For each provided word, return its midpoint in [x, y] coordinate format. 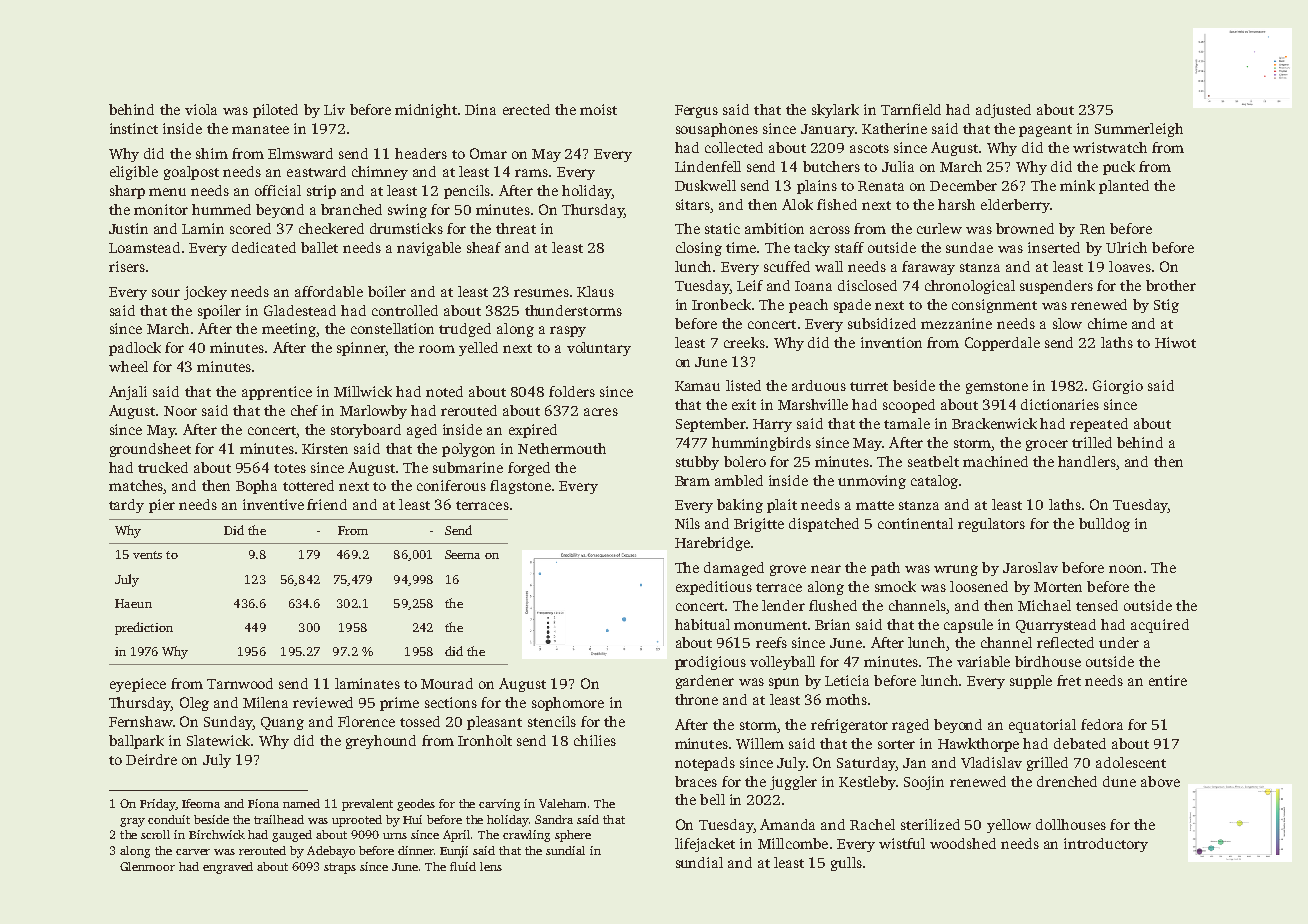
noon [1125, 569]
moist [598, 109]
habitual [702, 624]
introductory [1106, 845]
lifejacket [705, 845]
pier [162, 506]
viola [201, 109]
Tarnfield [911, 109]
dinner [416, 850]
